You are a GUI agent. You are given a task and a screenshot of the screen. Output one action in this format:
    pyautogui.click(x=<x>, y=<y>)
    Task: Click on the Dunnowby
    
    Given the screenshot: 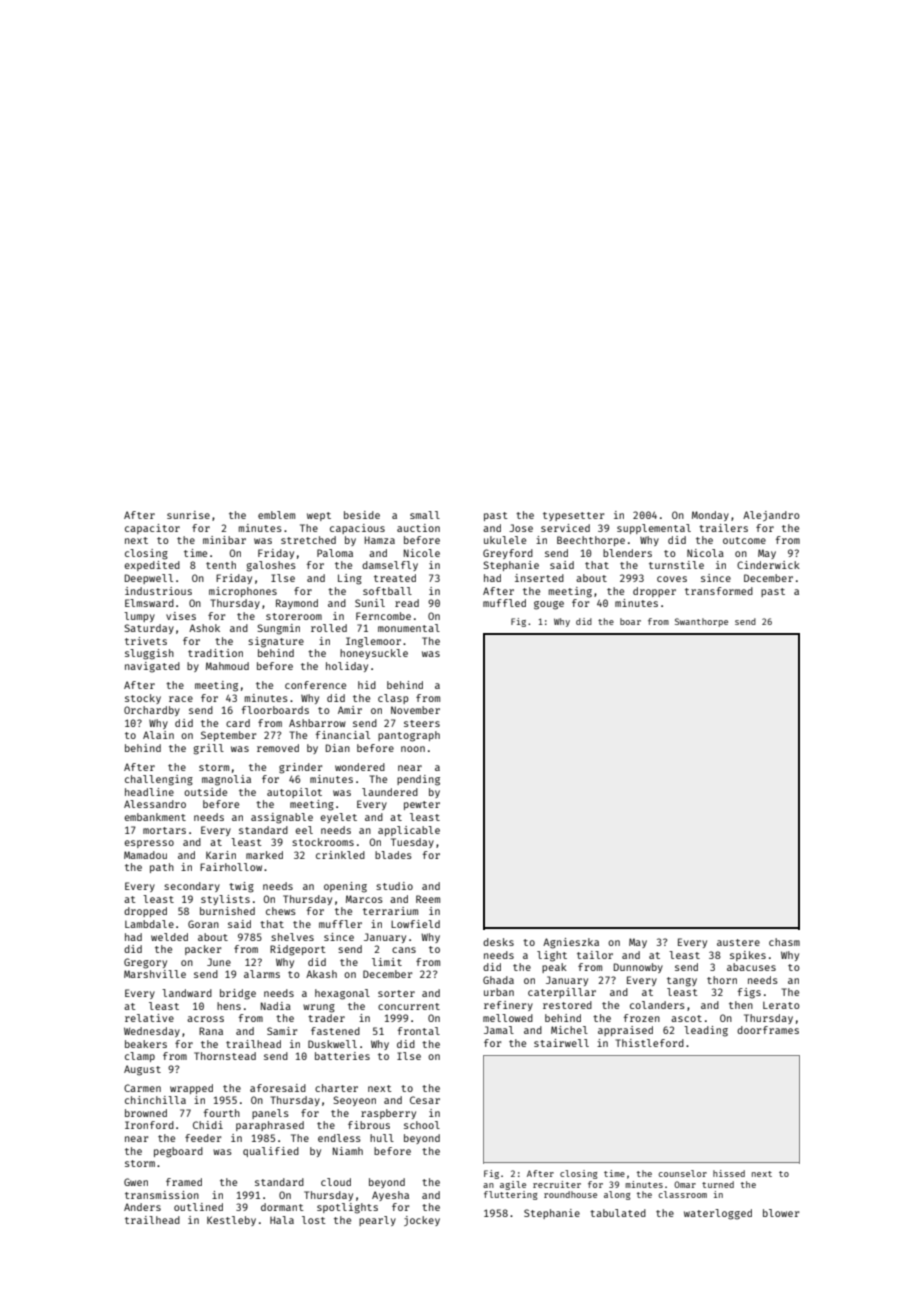 What is the action you would take?
    pyautogui.click(x=638, y=968)
